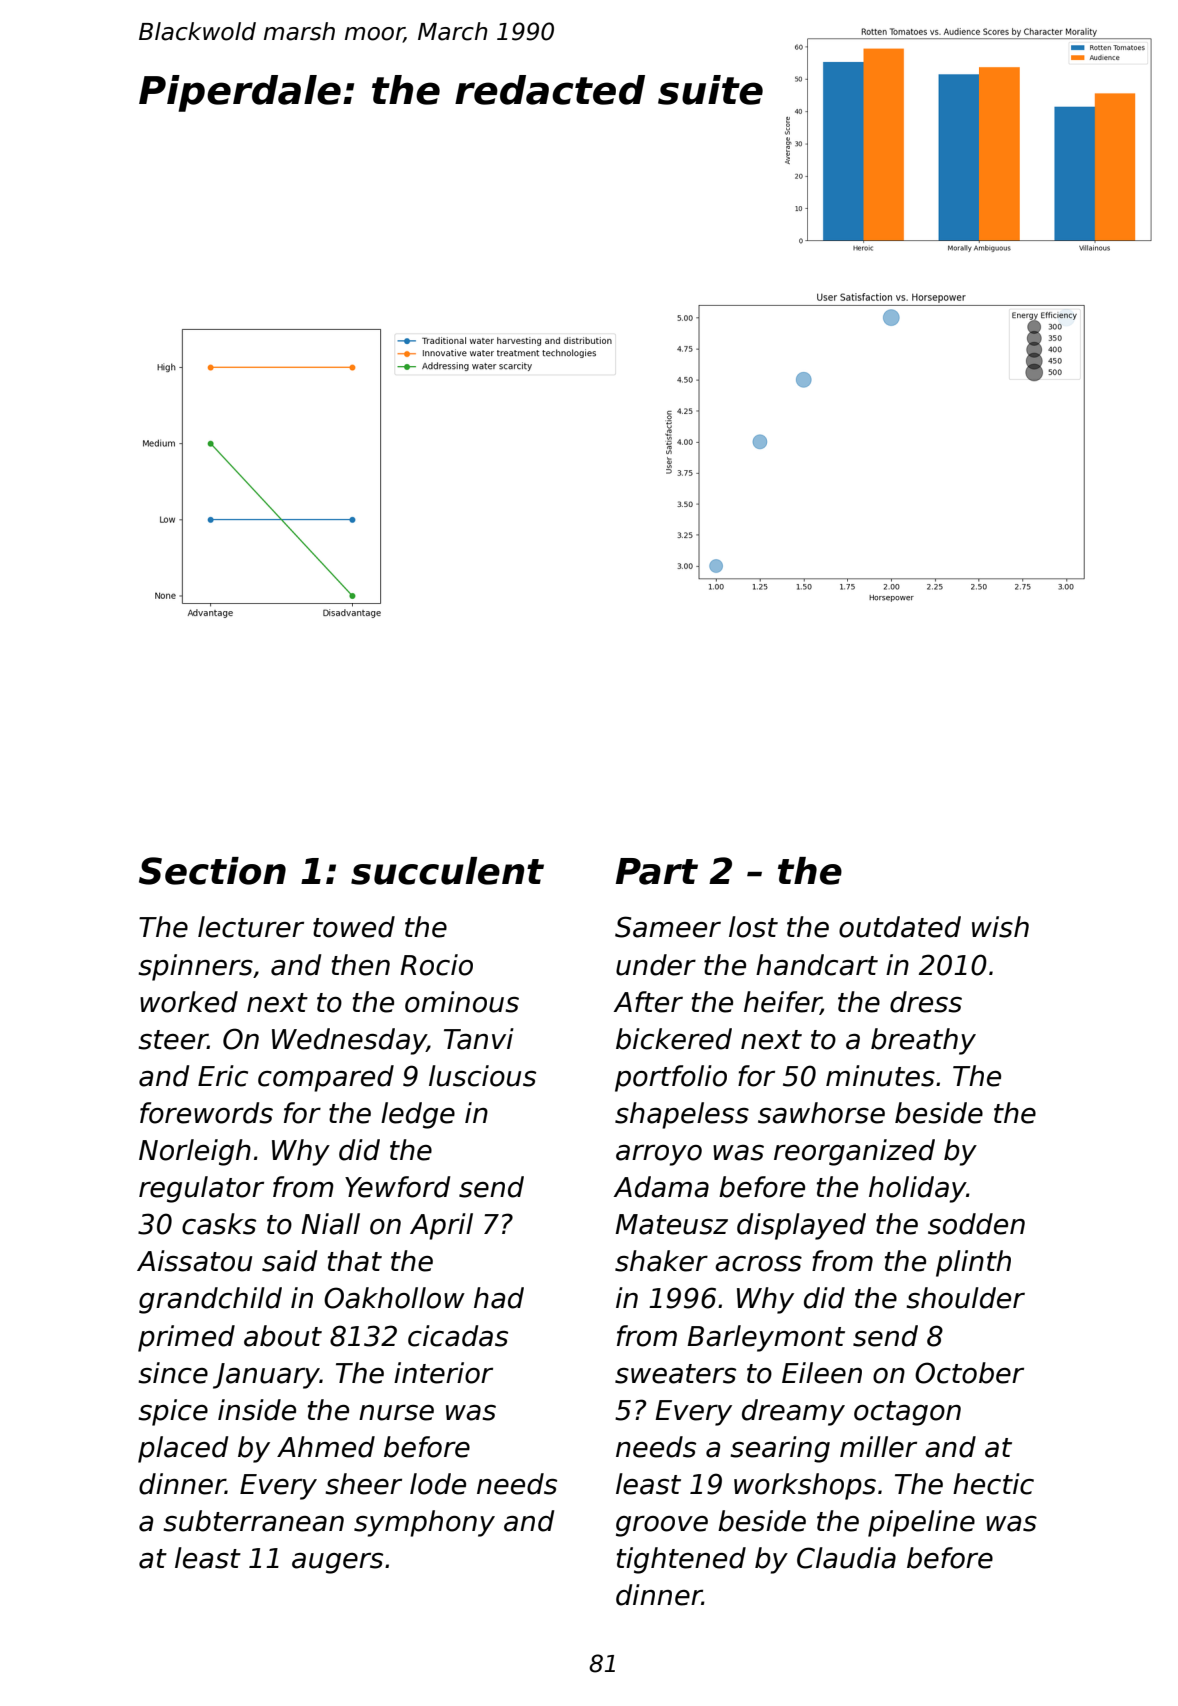 The height and width of the page is (1706, 1178). I want to click on ledge, so click(418, 1115).
